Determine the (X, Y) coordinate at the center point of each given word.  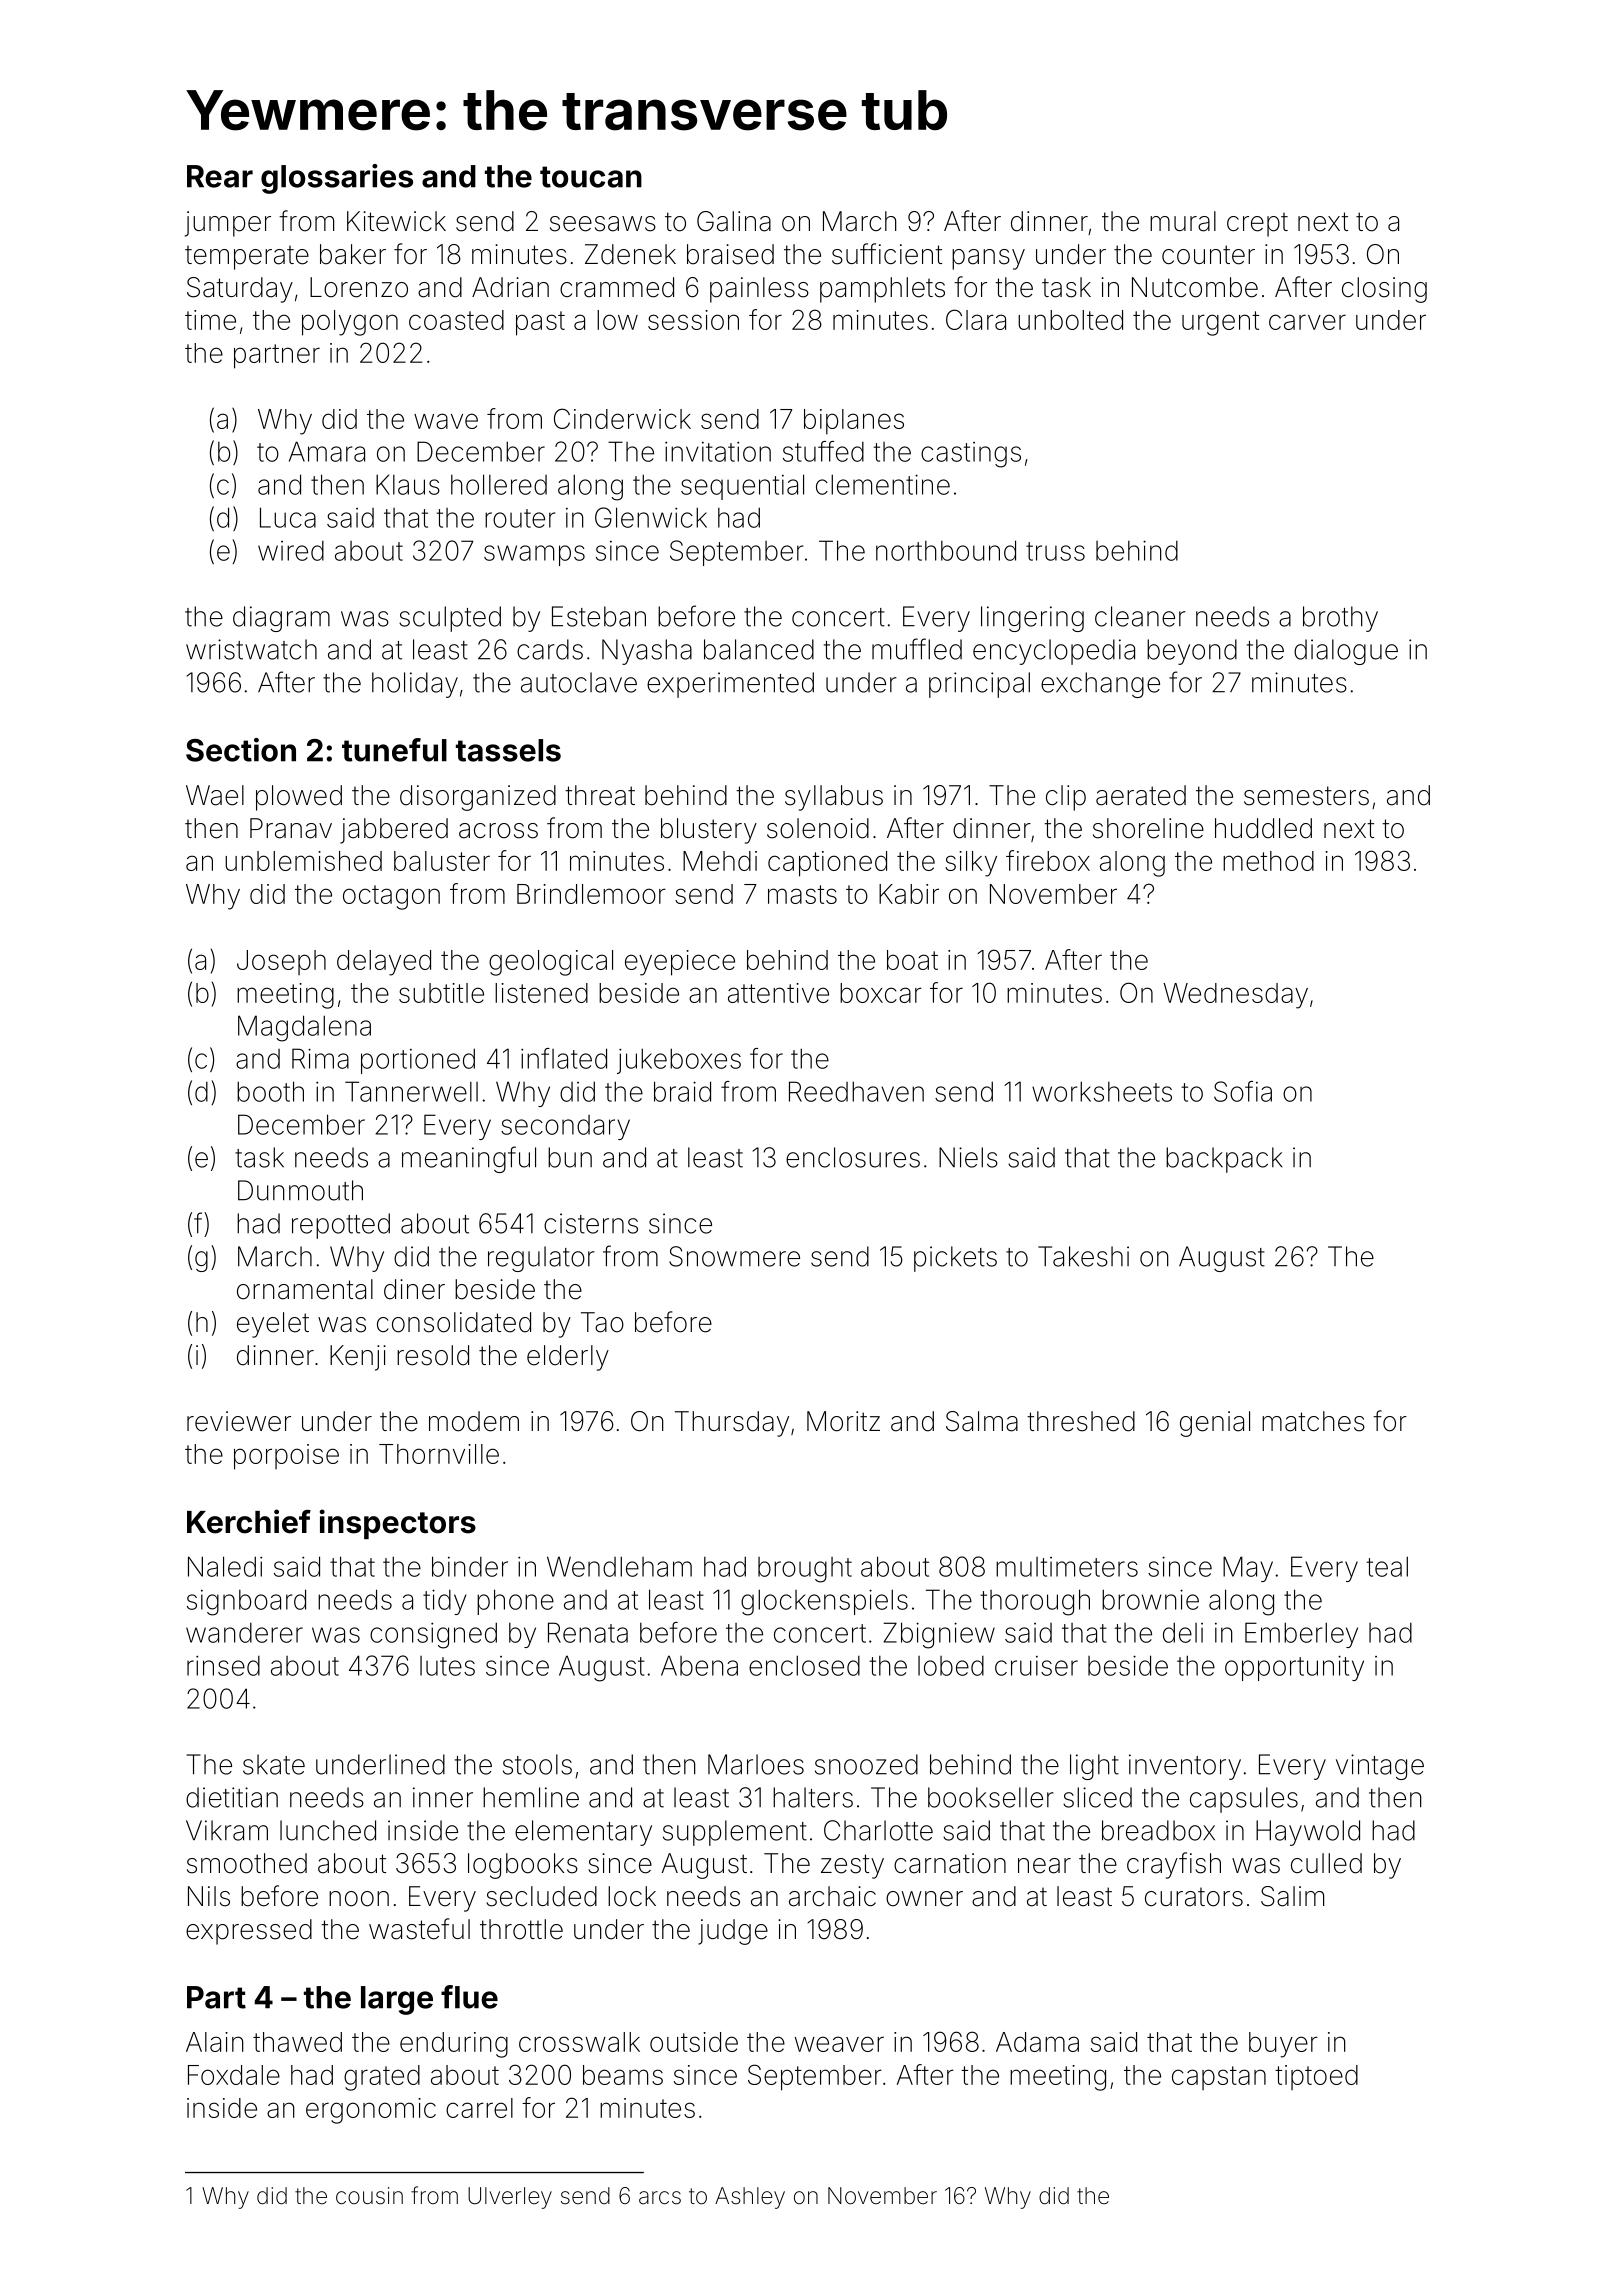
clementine (883, 484)
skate (274, 1764)
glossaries (337, 179)
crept (1257, 225)
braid (682, 1091)
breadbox (1158, 1830)
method (1268, 861)
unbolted (1070, 320)
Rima (320, 1058)
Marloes (756, 1764)
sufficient (887, 254)
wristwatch (251, 649)
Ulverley (510, 2198)
